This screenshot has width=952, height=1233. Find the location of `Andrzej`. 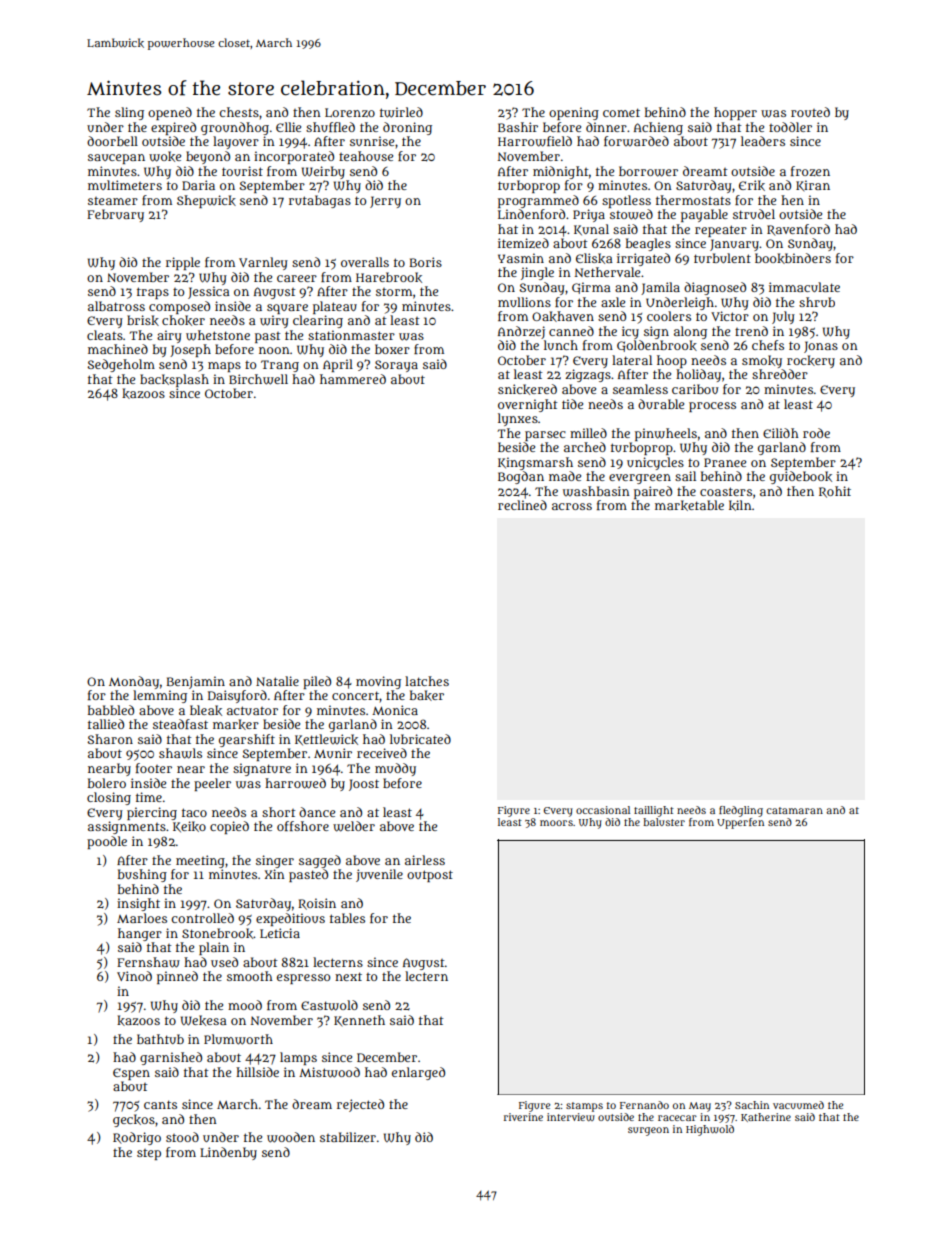

Andrzej is located at coordinates (521, 332).
